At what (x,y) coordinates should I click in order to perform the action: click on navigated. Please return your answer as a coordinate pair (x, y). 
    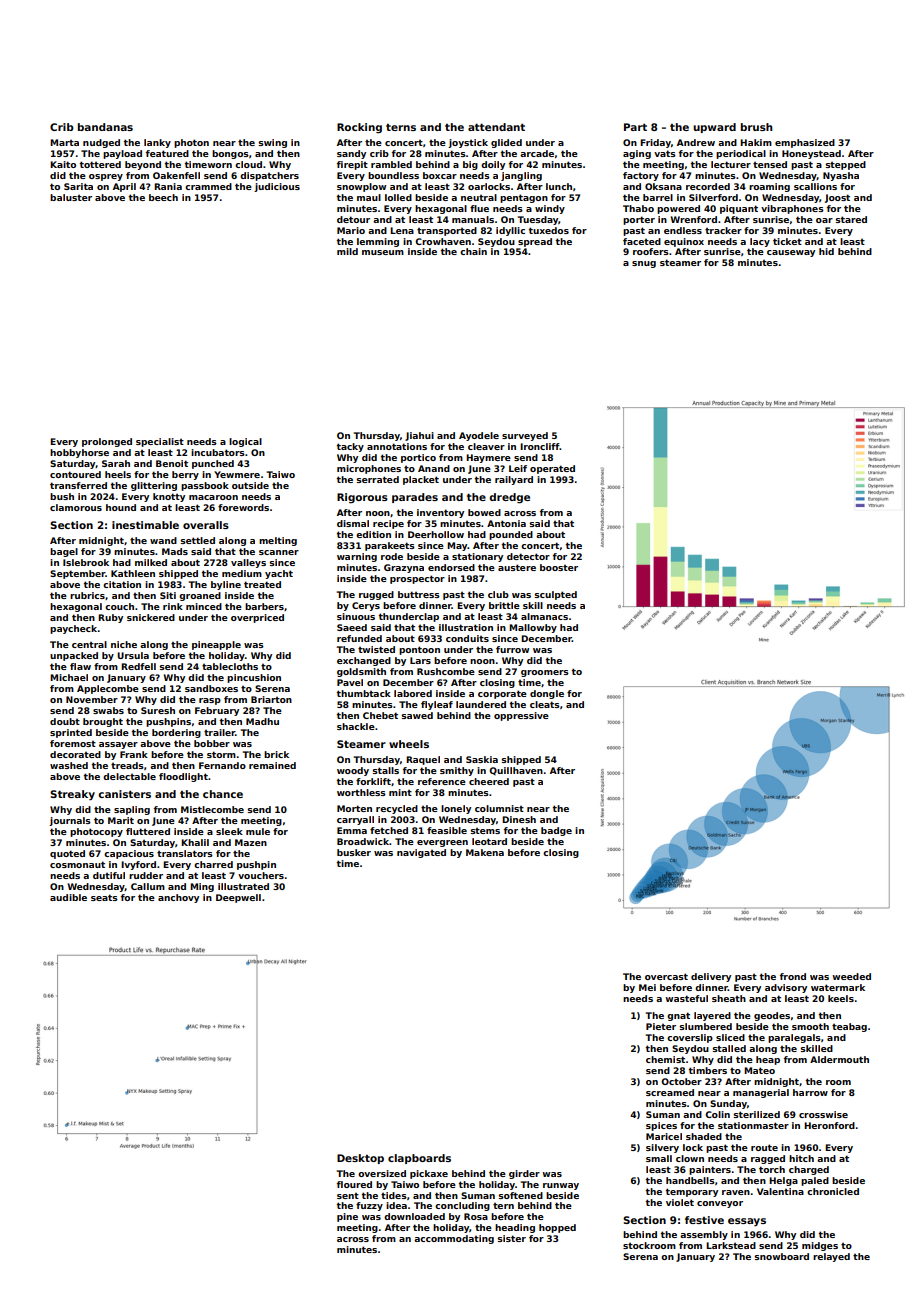
    Looking at the image, I should click on (421, 853).
